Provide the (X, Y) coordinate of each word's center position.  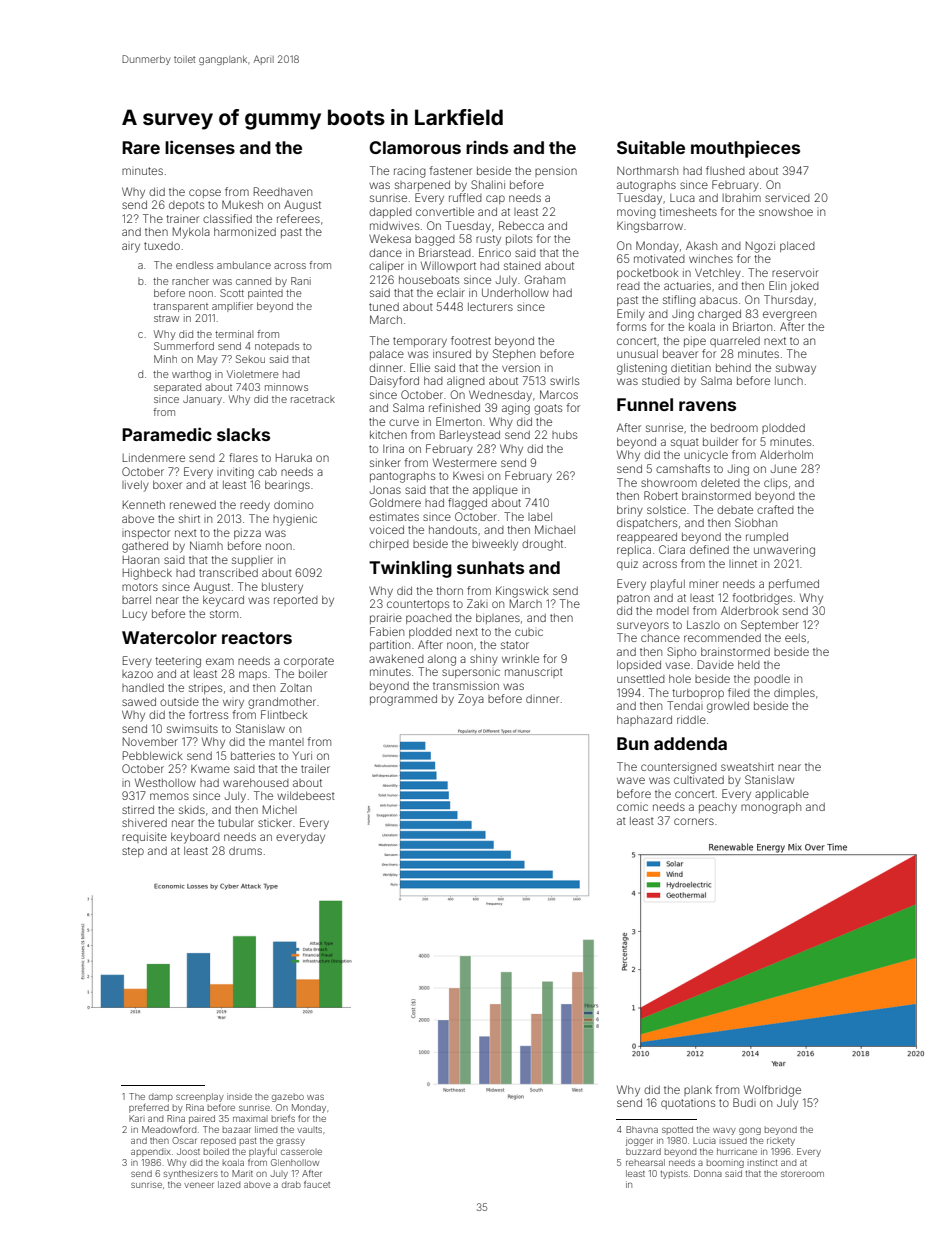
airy (131, 248)
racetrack (313, 399)
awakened (396, 659)
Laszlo (703, 624)
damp (161, 1097)
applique (495, 490)
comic (632, 807)
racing (410, 173)
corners (694, 821)
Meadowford (169, 1129)
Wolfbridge (772, 1091)
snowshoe (786, 212)
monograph (771, 808)
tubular (236, 823)
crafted (775, 509)
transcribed (228, 572)
